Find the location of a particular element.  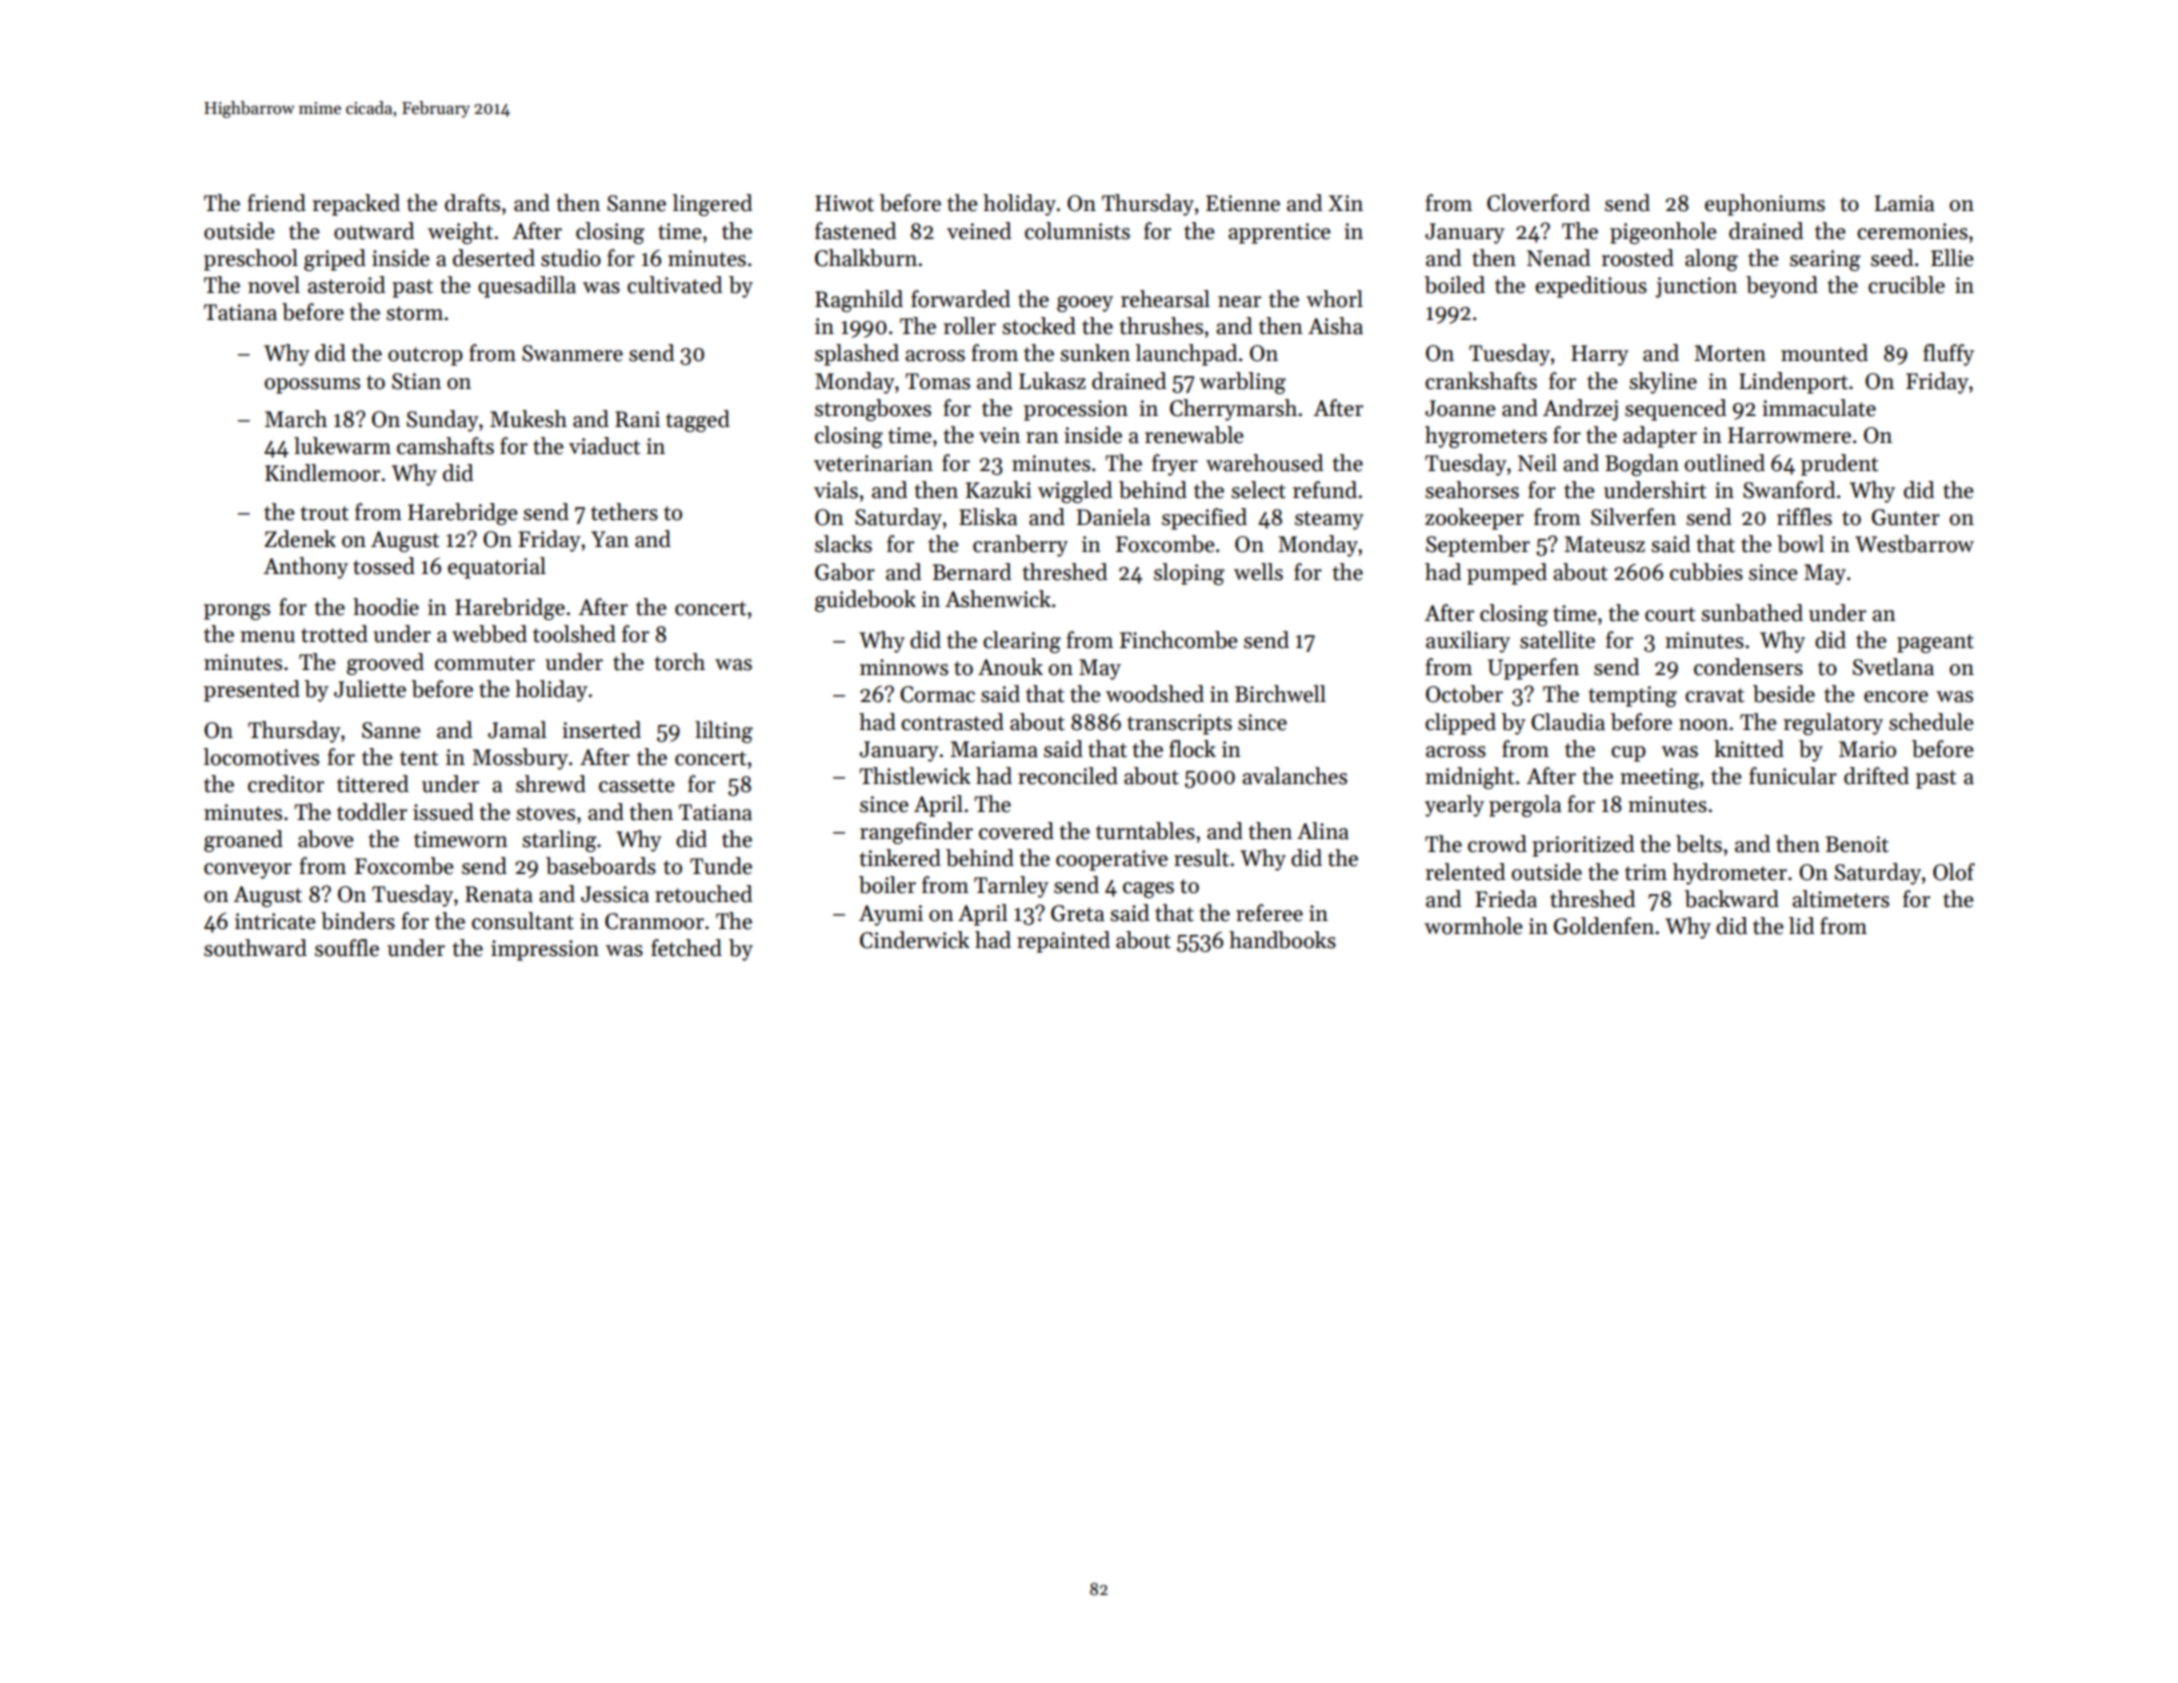

pigeonhole is located at coordinates (1663, 233).
